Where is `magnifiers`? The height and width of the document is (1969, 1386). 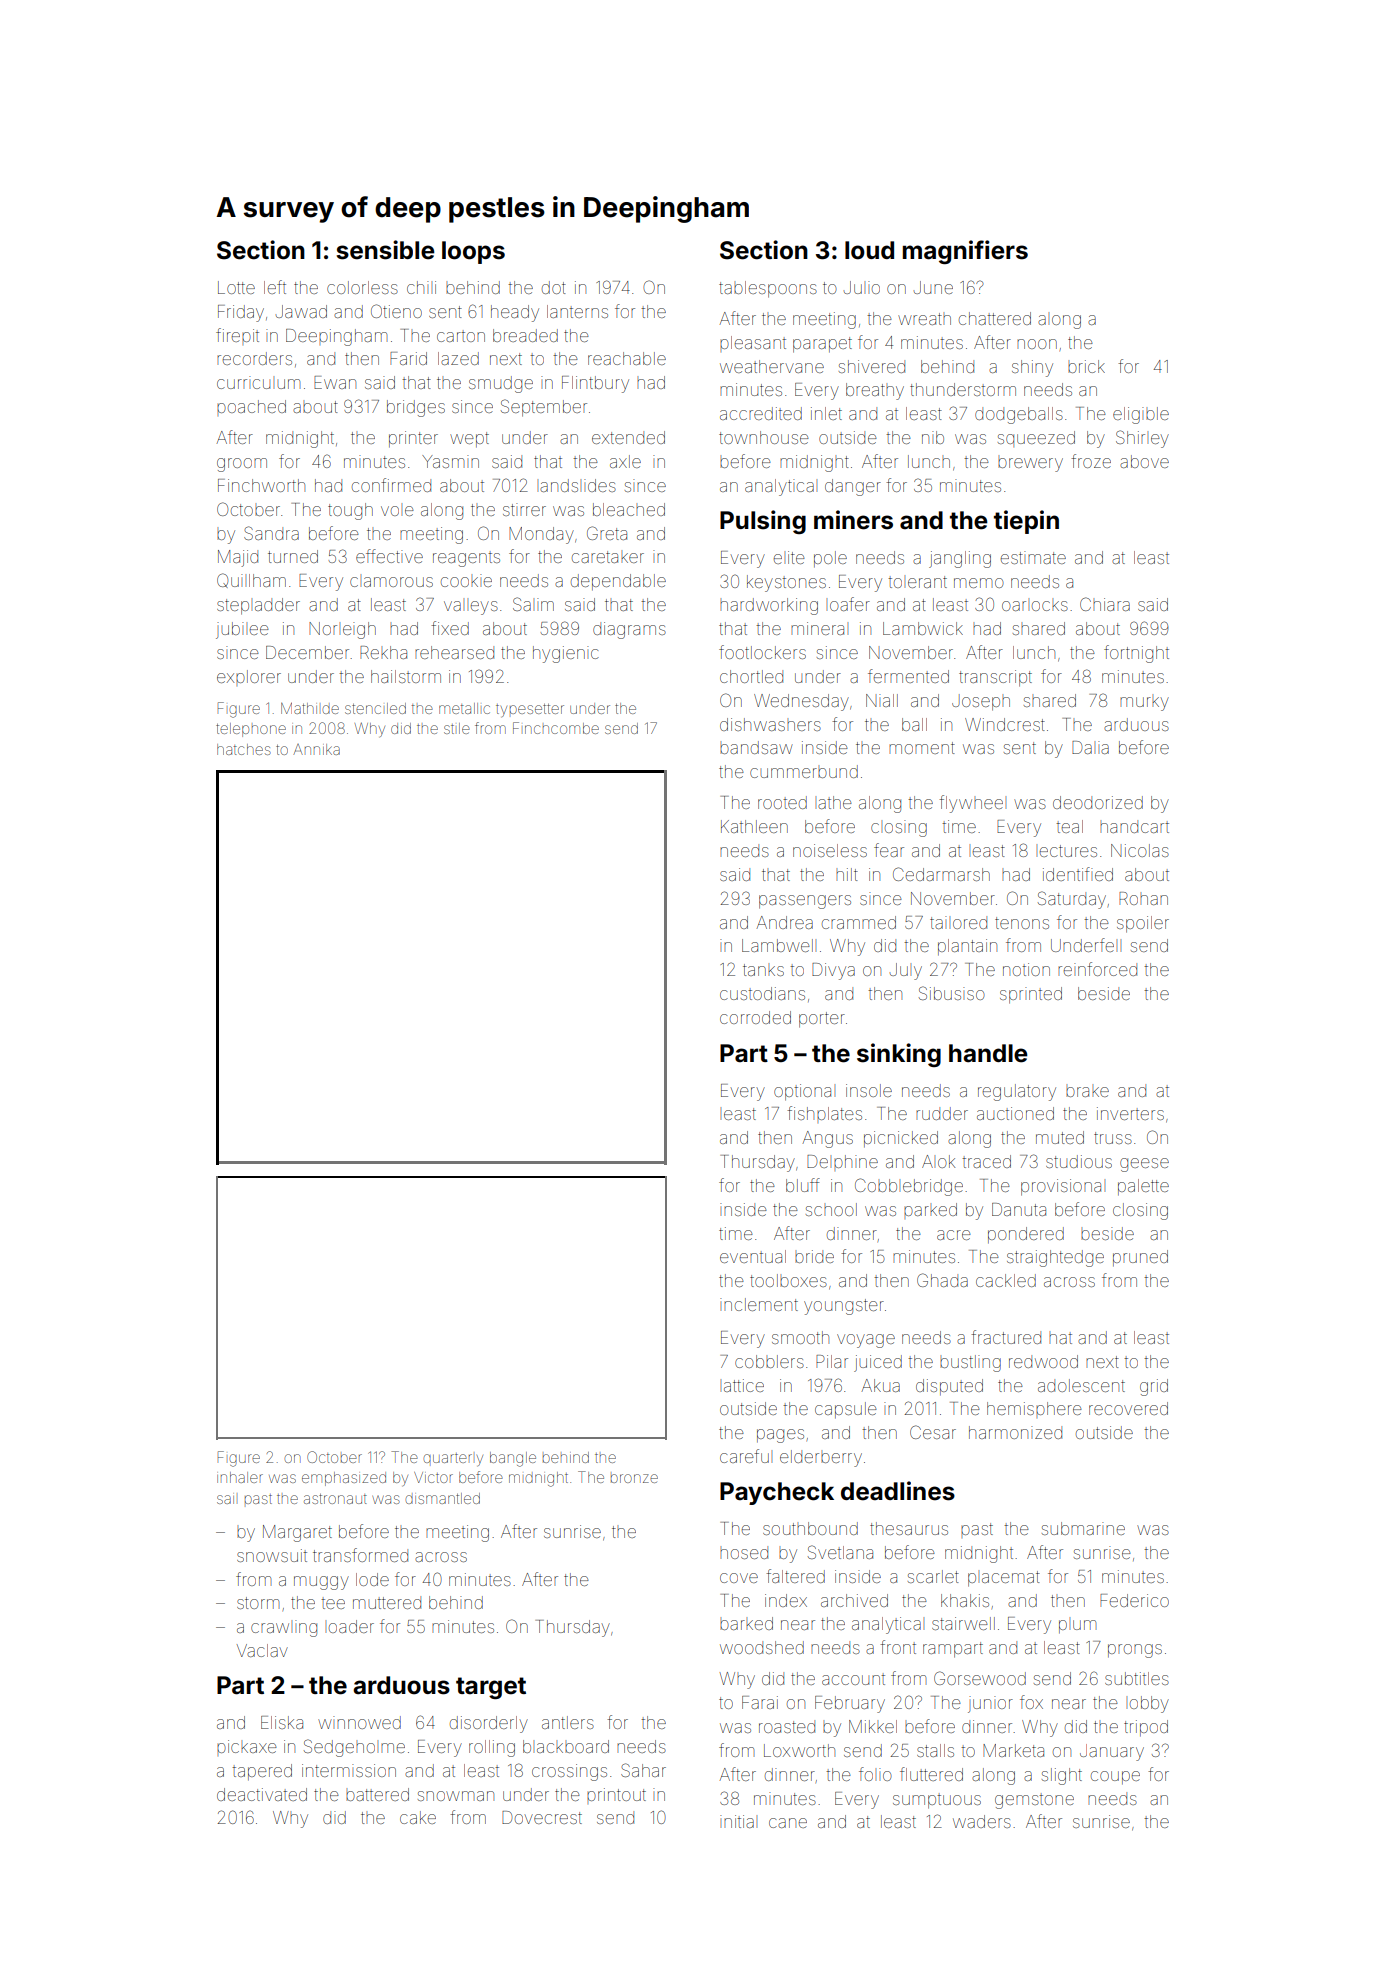 magnifiers is located at coordinates (965, 252).
